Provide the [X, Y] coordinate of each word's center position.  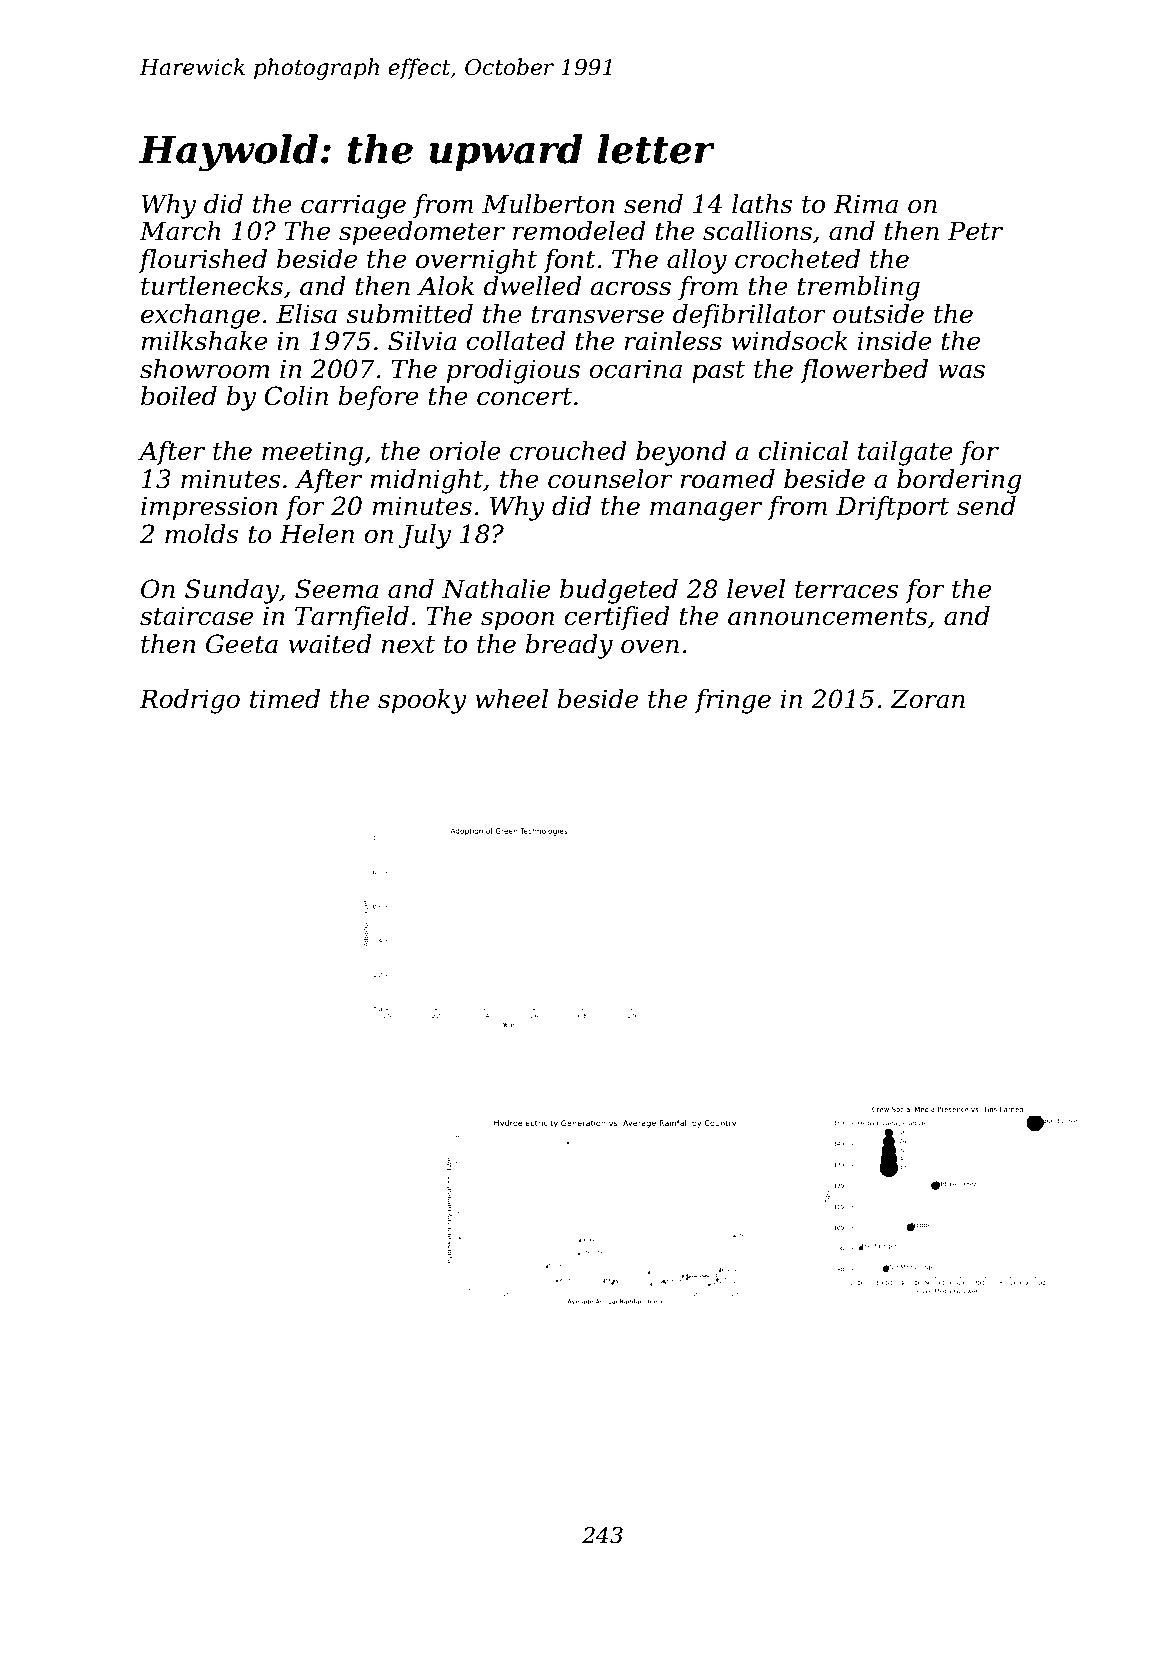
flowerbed [864, 371]
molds [202, 534]
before [378, 398]
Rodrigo [189, 701]
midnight [426, 481]
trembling [859, 288]
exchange [200, 316]
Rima [865, 204]
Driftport [892, 508]
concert [524, 397]
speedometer [422, 233]
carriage [353, 206]
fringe [732, 701]
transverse [598, 315]
